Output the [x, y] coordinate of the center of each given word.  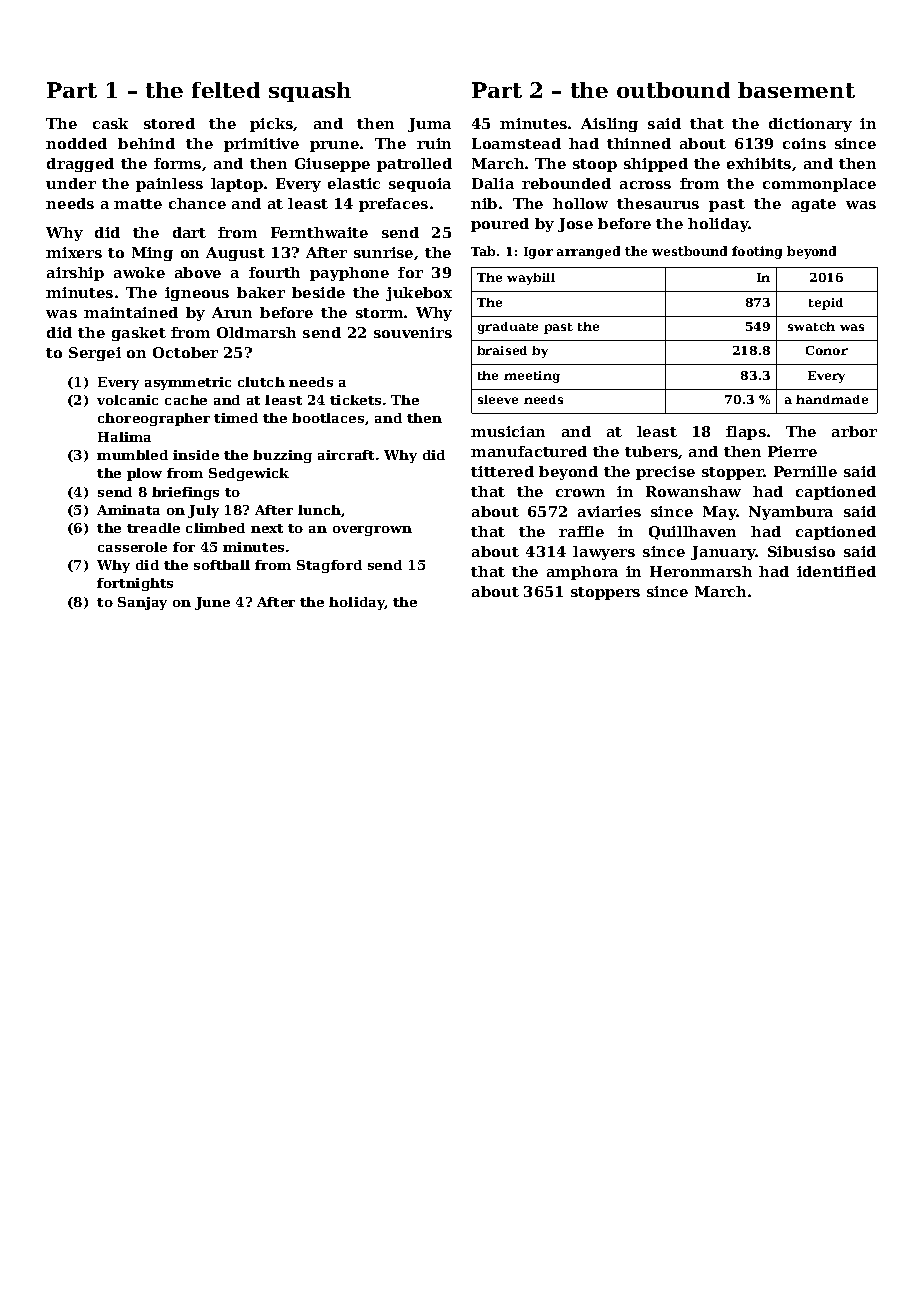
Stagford [329, 566]
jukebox [419, 294]
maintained [131, 312]
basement [796, 90]
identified [836, 571]
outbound [673, 90]
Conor [827, 350]
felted [226, 90]
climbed [215, 528]
